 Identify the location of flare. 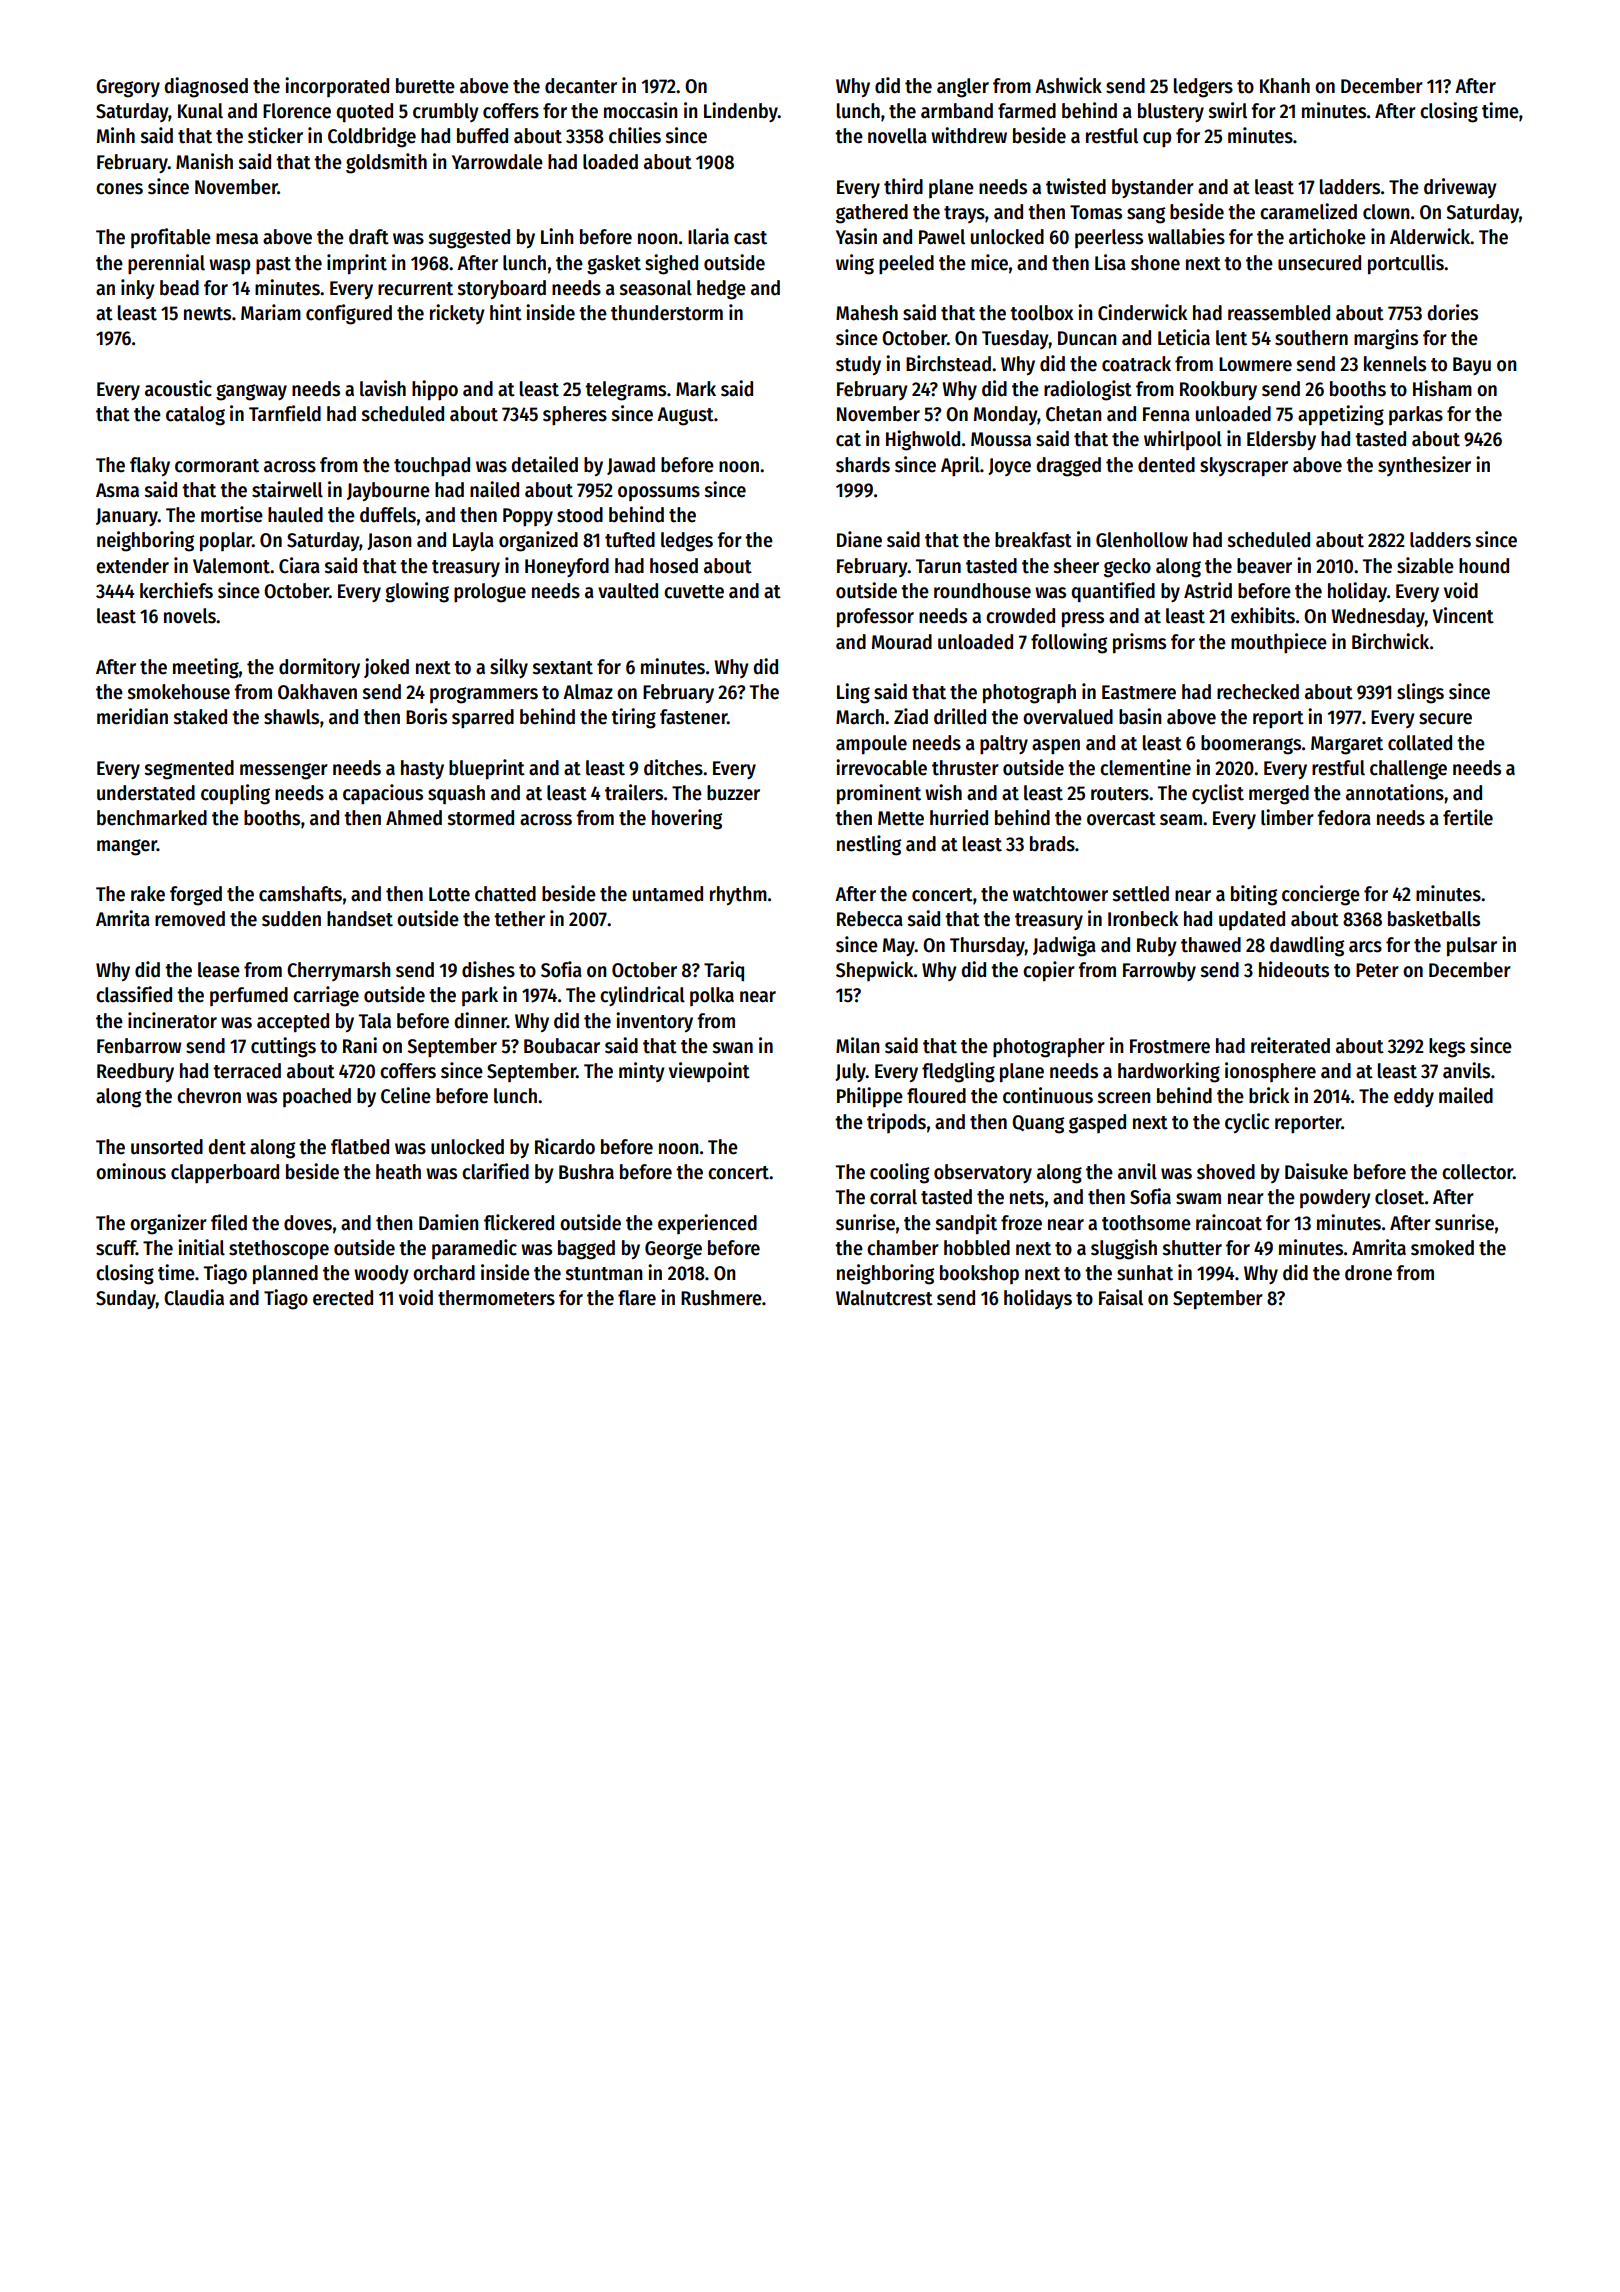
(637, 1298).
